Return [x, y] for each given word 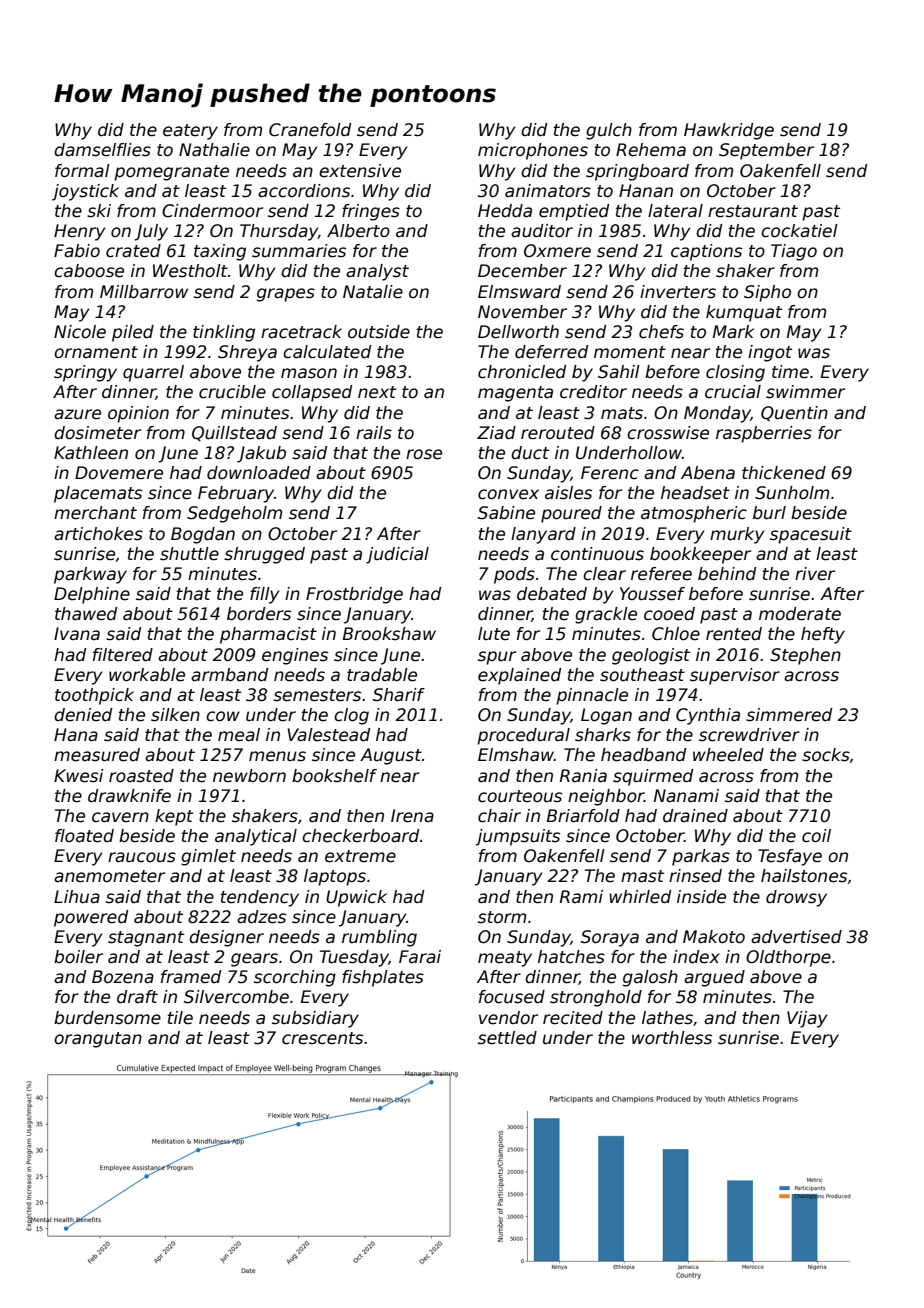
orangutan [98, 1040]
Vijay [807, 1019]
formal [82, 171]
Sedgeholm [234, 514]
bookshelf [334, 776]
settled [507, 1038]
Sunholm [792, 493]
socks [826, 755]
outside [379, 332]
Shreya [247, 353]
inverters [678, 292]
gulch [609, 131]
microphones [533, 151]
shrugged [264, 555]
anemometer [109, 876]
